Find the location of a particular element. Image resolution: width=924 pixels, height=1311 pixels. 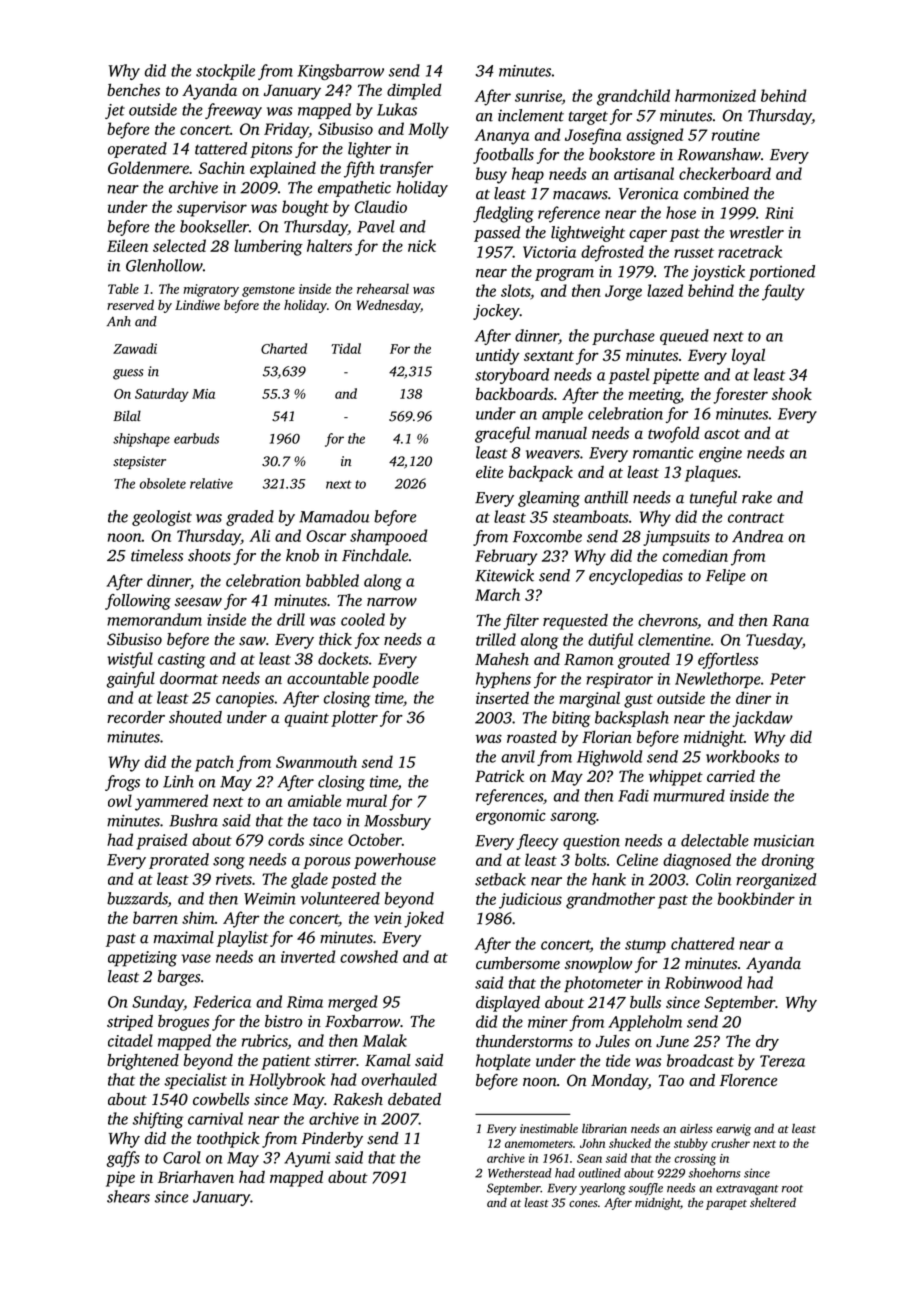

poodle is located at coordinates (395, 680).
